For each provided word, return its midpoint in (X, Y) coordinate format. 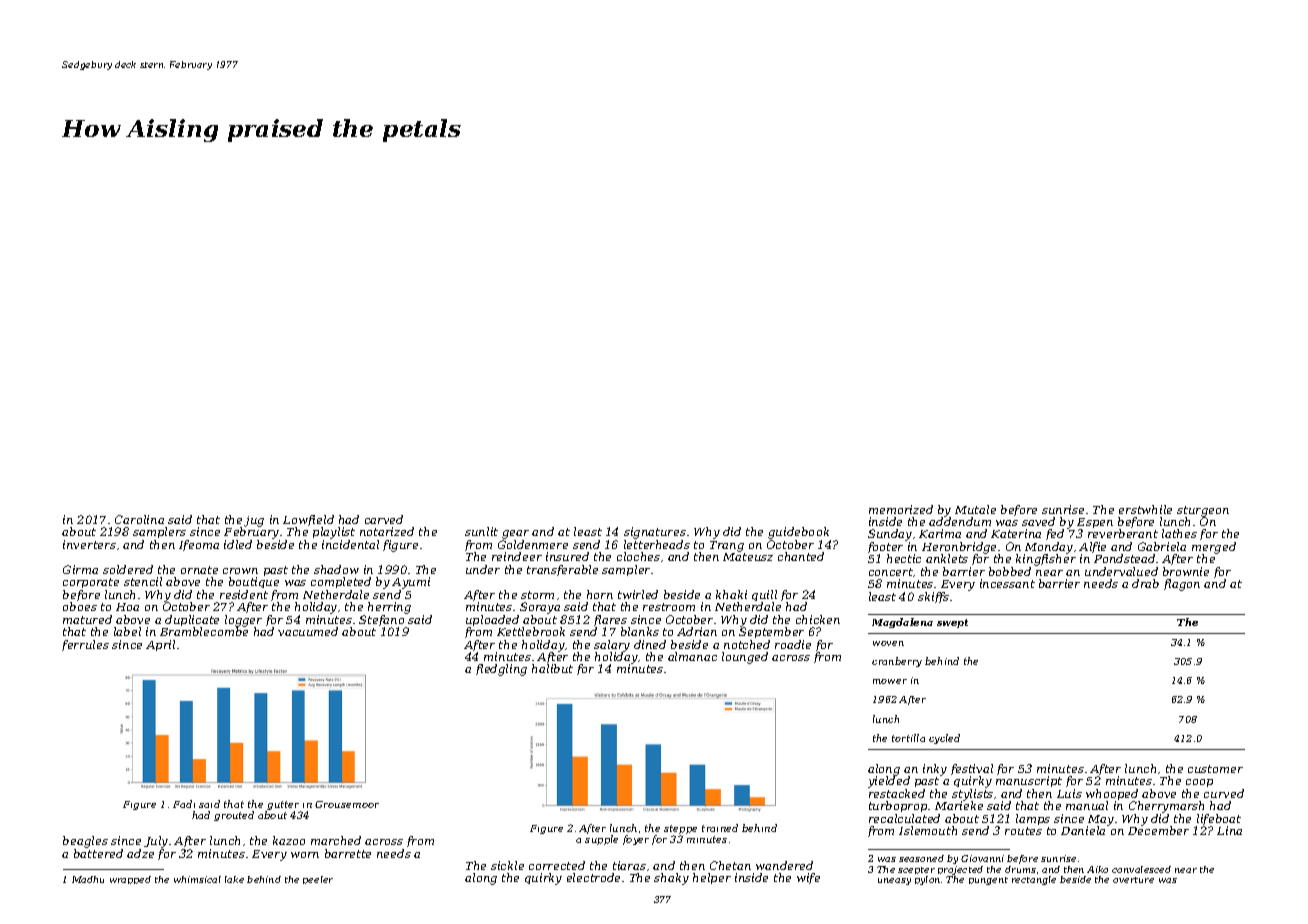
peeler (318, 880)
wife (808, 878)
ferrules (85, 645)
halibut (552, 669)
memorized (901, 509)
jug (254, 521)
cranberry (897, 662)
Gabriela (1162, 546)
